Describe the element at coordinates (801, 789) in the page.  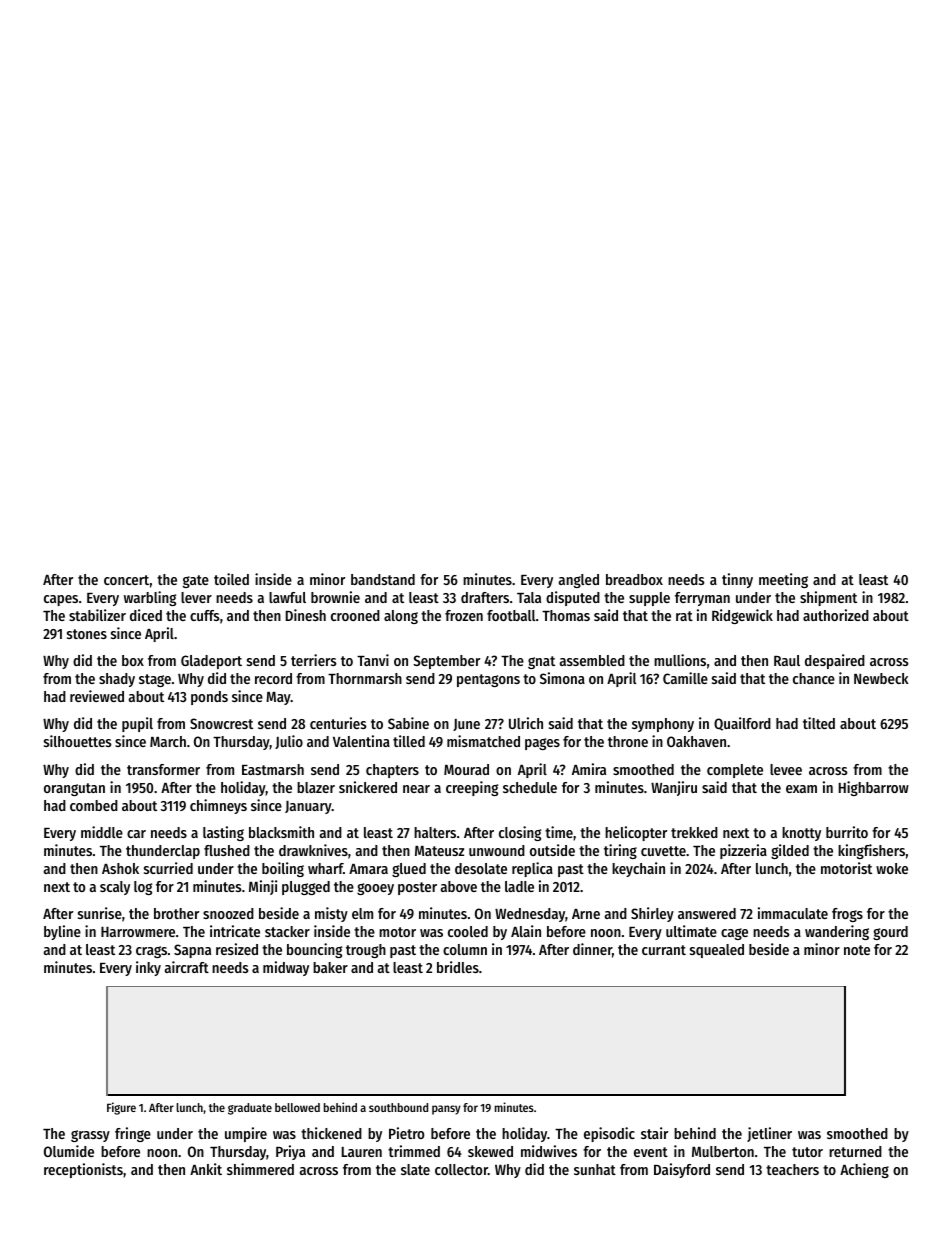
I see `exam` at that location.
